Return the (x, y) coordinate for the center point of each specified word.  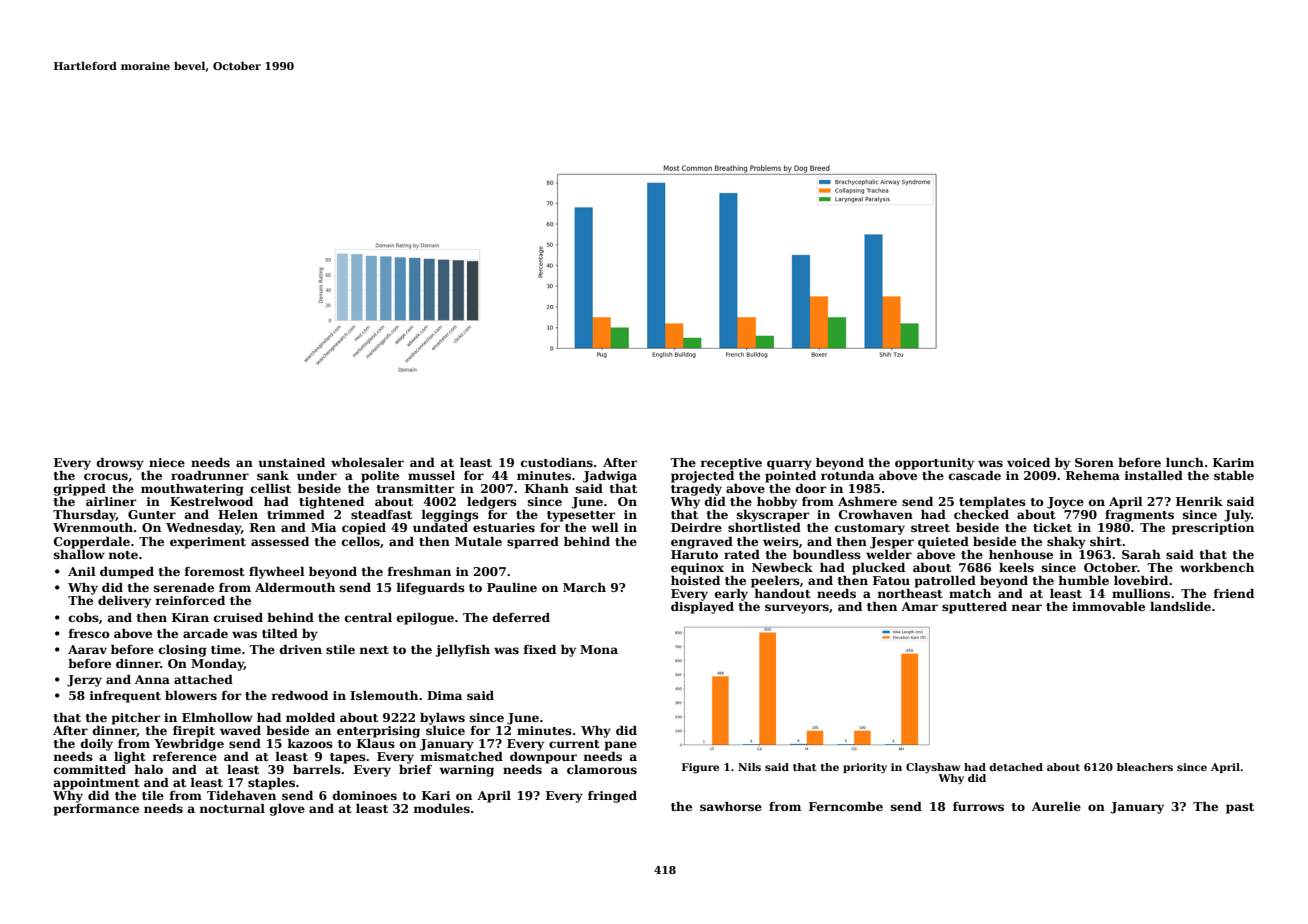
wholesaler (367, 462)
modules (441, 808)
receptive (731, 464)
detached (1016, 767)
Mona (599, 649)
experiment (208, 543)
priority (865, 768)
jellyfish (462, 651)
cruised (238, 617)
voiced (1028, 462)
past (1240, 808)
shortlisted (764, 527)
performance (96, 810)
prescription (1213, 529)
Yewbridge (189, 745)
